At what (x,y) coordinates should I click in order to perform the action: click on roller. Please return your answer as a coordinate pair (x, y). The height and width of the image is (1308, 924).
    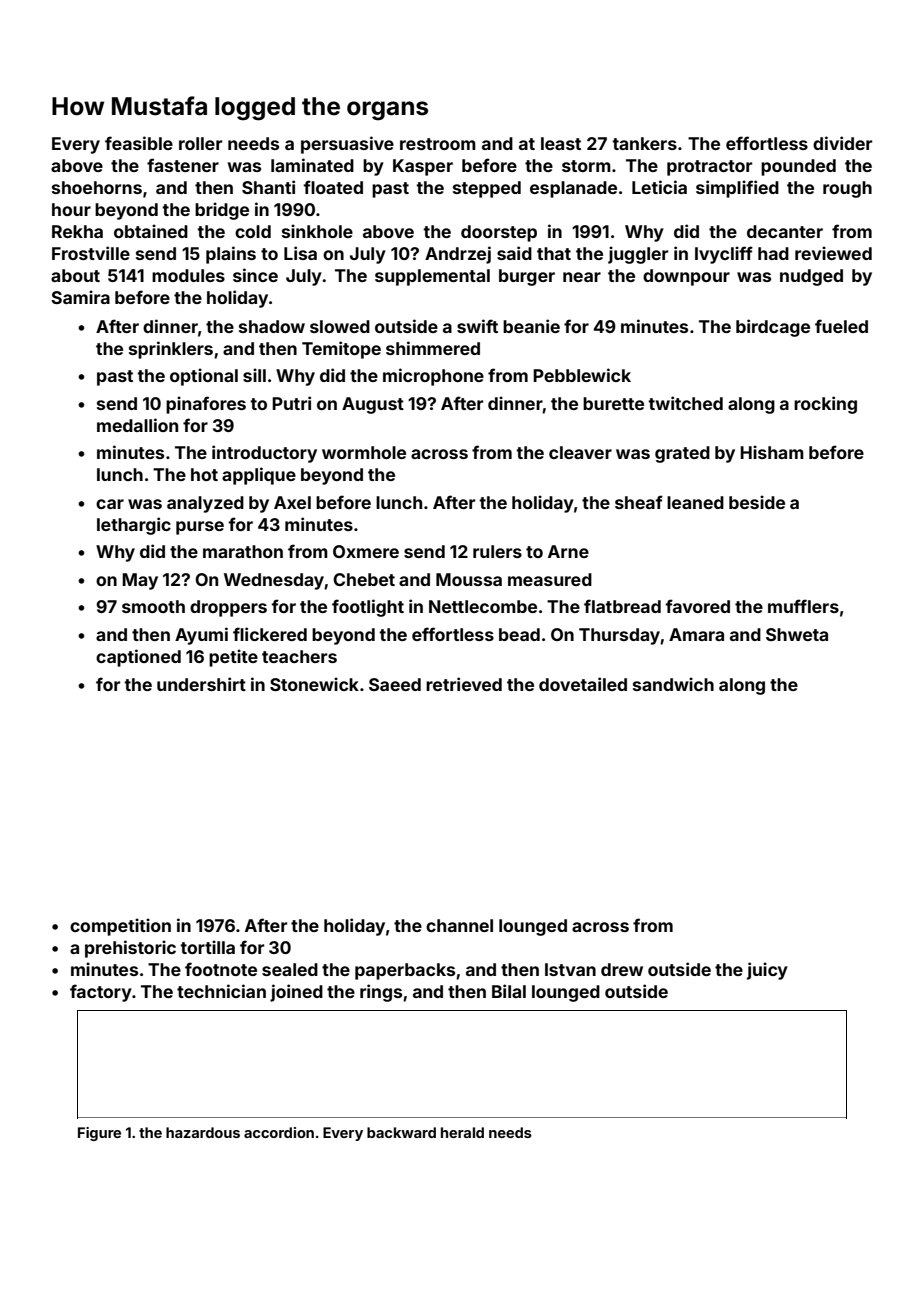
    Looking at the image, I should click on (200, 143).
